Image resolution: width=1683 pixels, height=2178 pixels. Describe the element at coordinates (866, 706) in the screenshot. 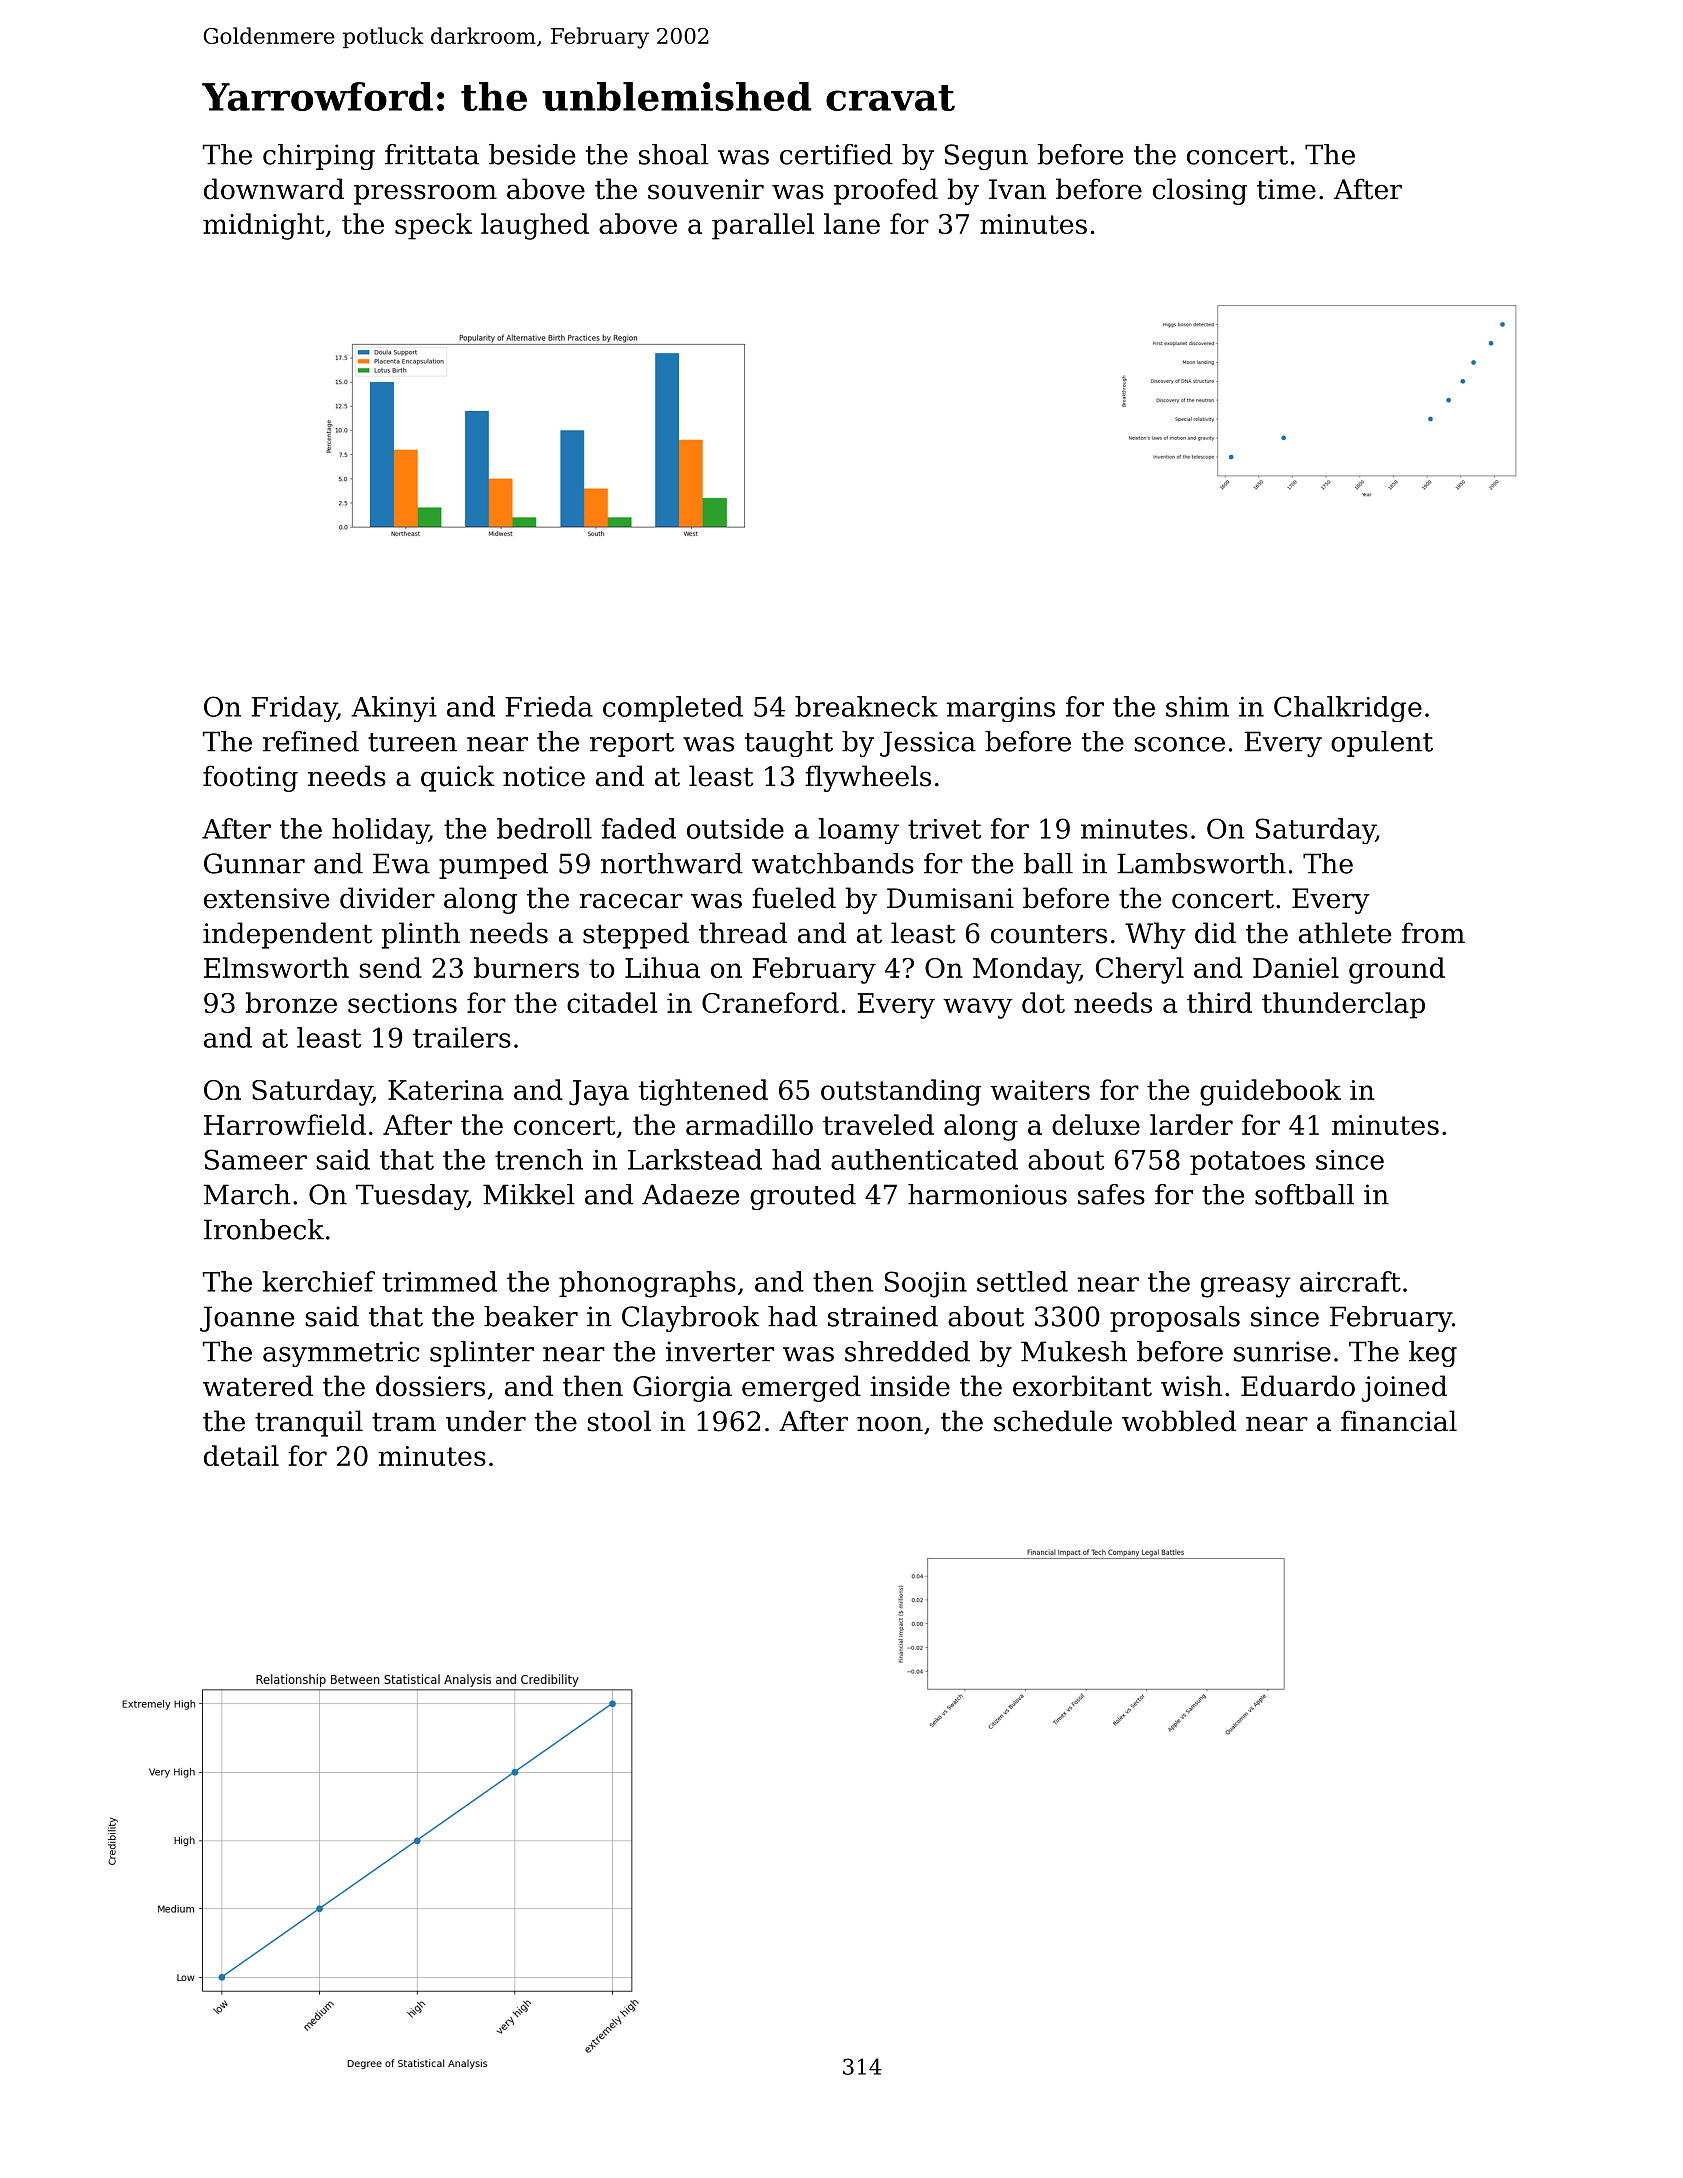

I see `breakneck` at that location.
